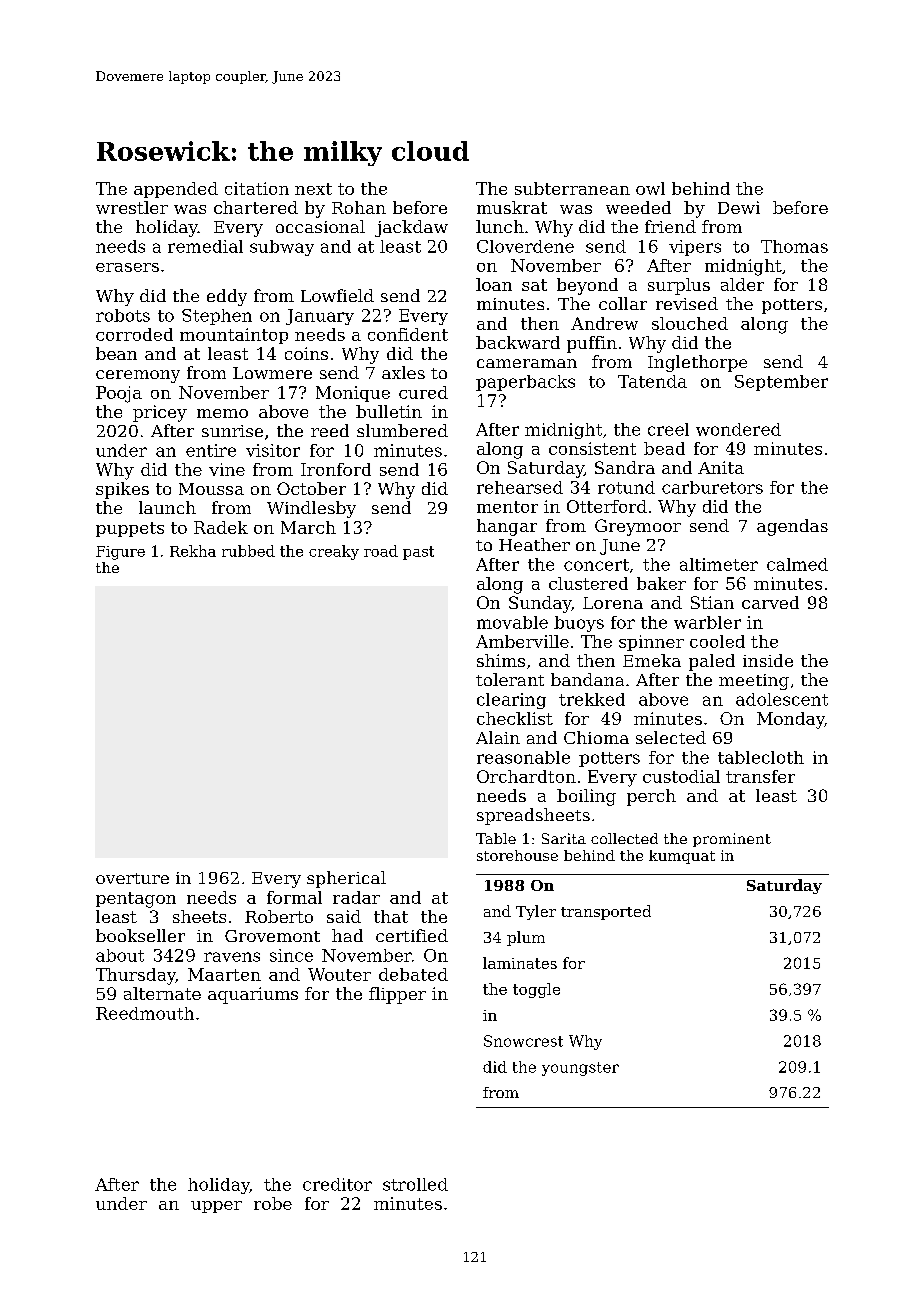 This page has width=924, height=1311. I want to click on Thomas, so click(794, 246).
